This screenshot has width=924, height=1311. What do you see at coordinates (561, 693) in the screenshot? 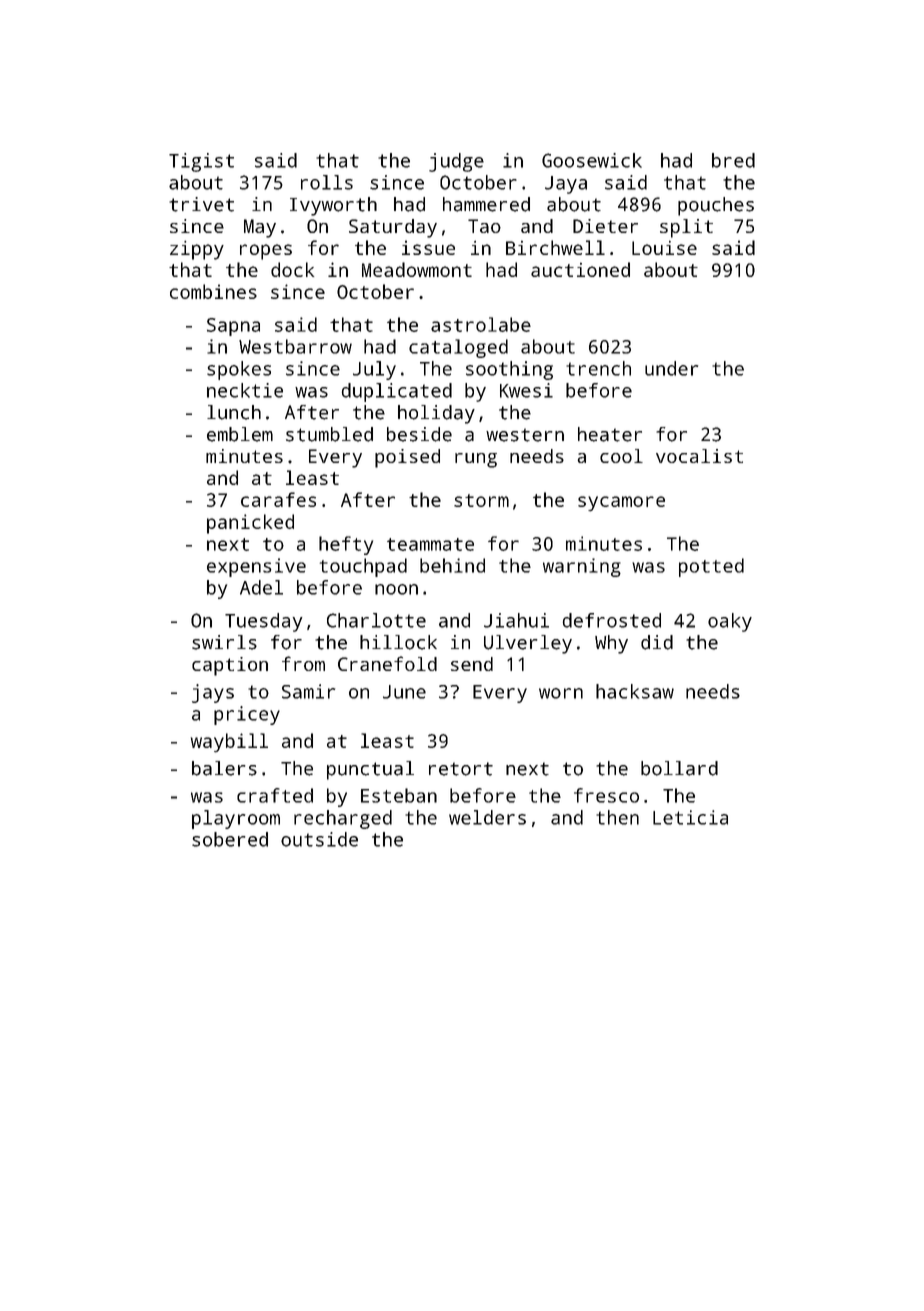
I see `worn` at bounding box center [561, 693].
